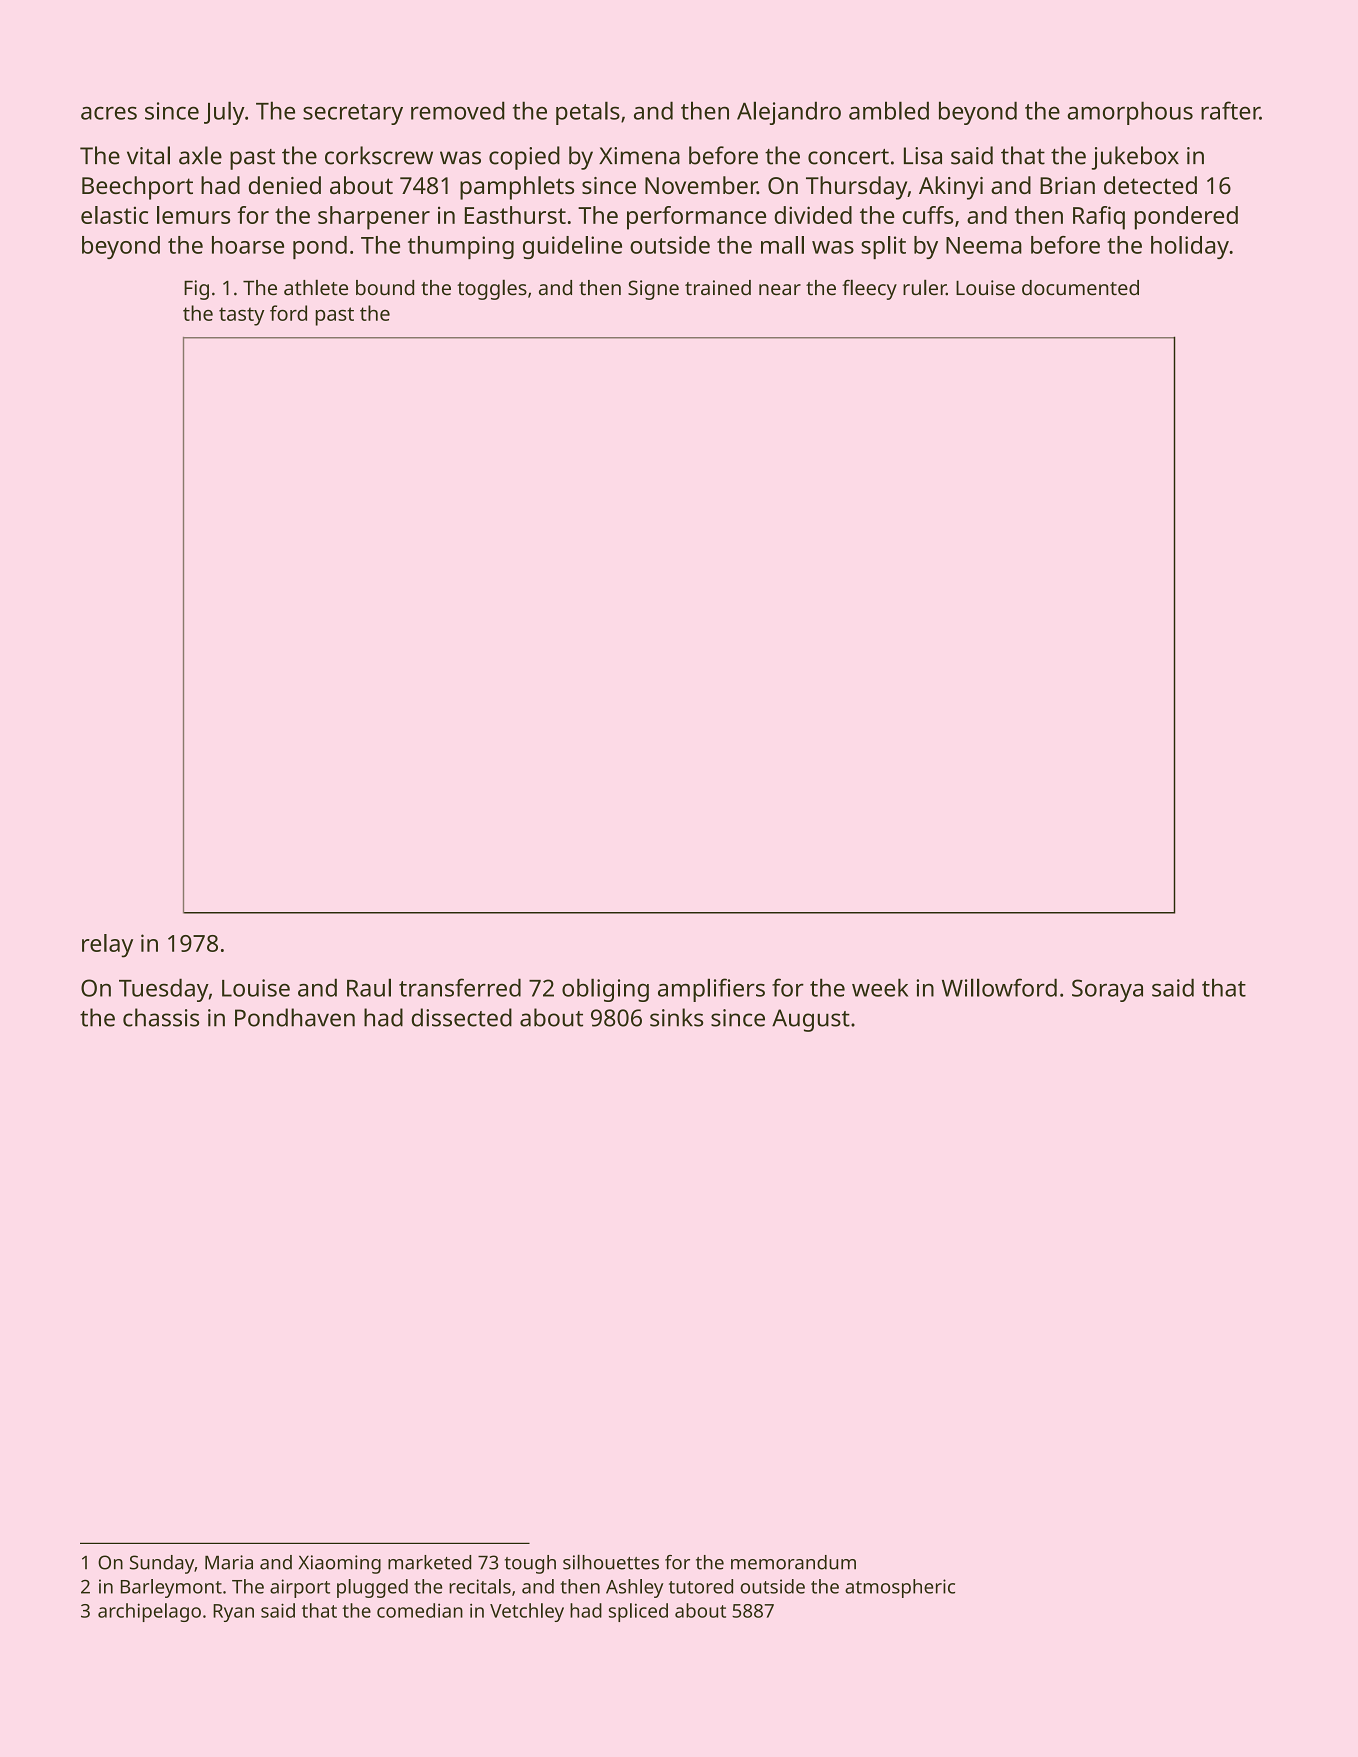  What do you see at coordinates (1130, 113) in the page?
I see `amorphous` at bounding box center [1130, 113].
